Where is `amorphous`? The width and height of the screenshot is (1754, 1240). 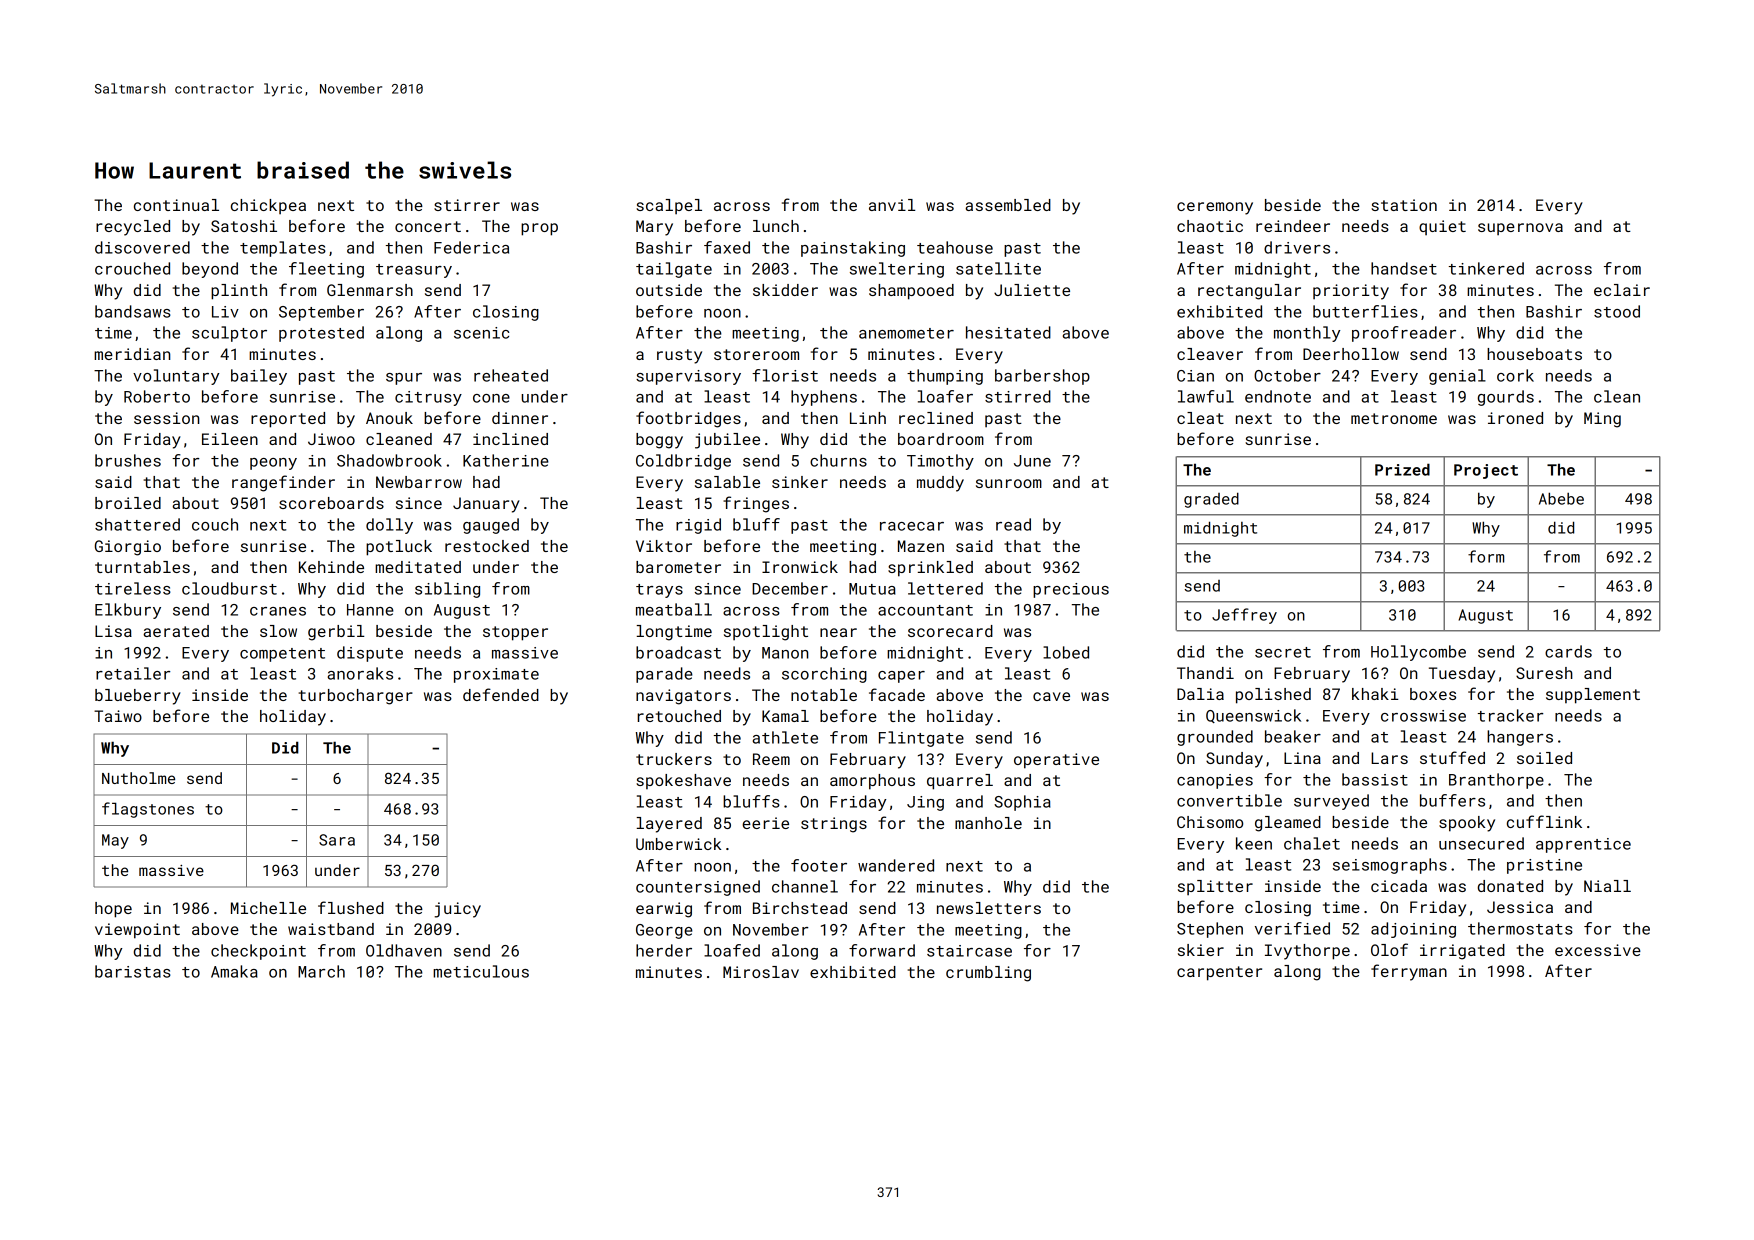
amorphous is located at coordinates (872, 782).
